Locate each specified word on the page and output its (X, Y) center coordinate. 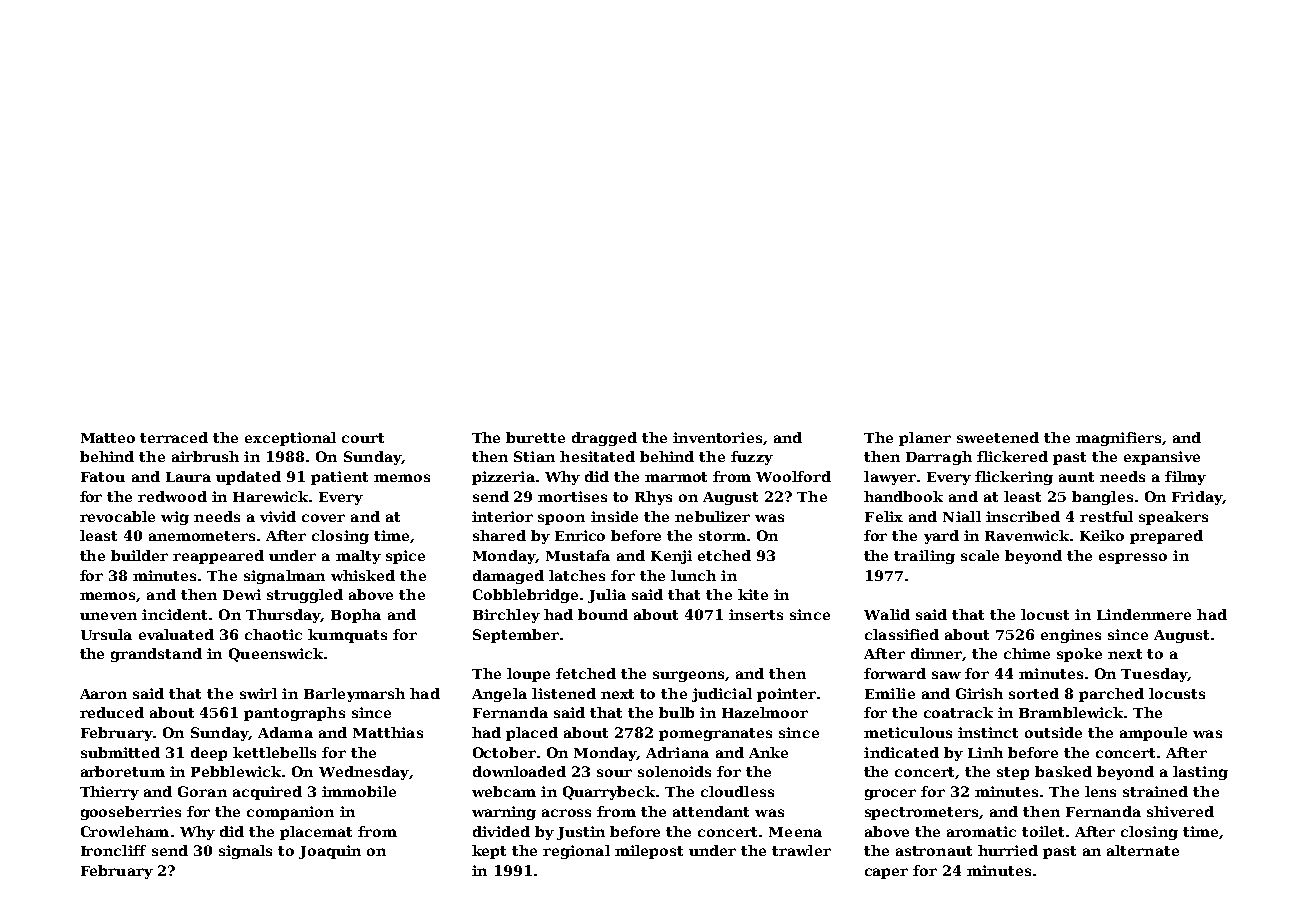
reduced (112, 712)
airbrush (205, 456)
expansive (1162, 458)
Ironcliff (113, 850)
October (504, 752)
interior (502, 516)
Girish (979, 693)
